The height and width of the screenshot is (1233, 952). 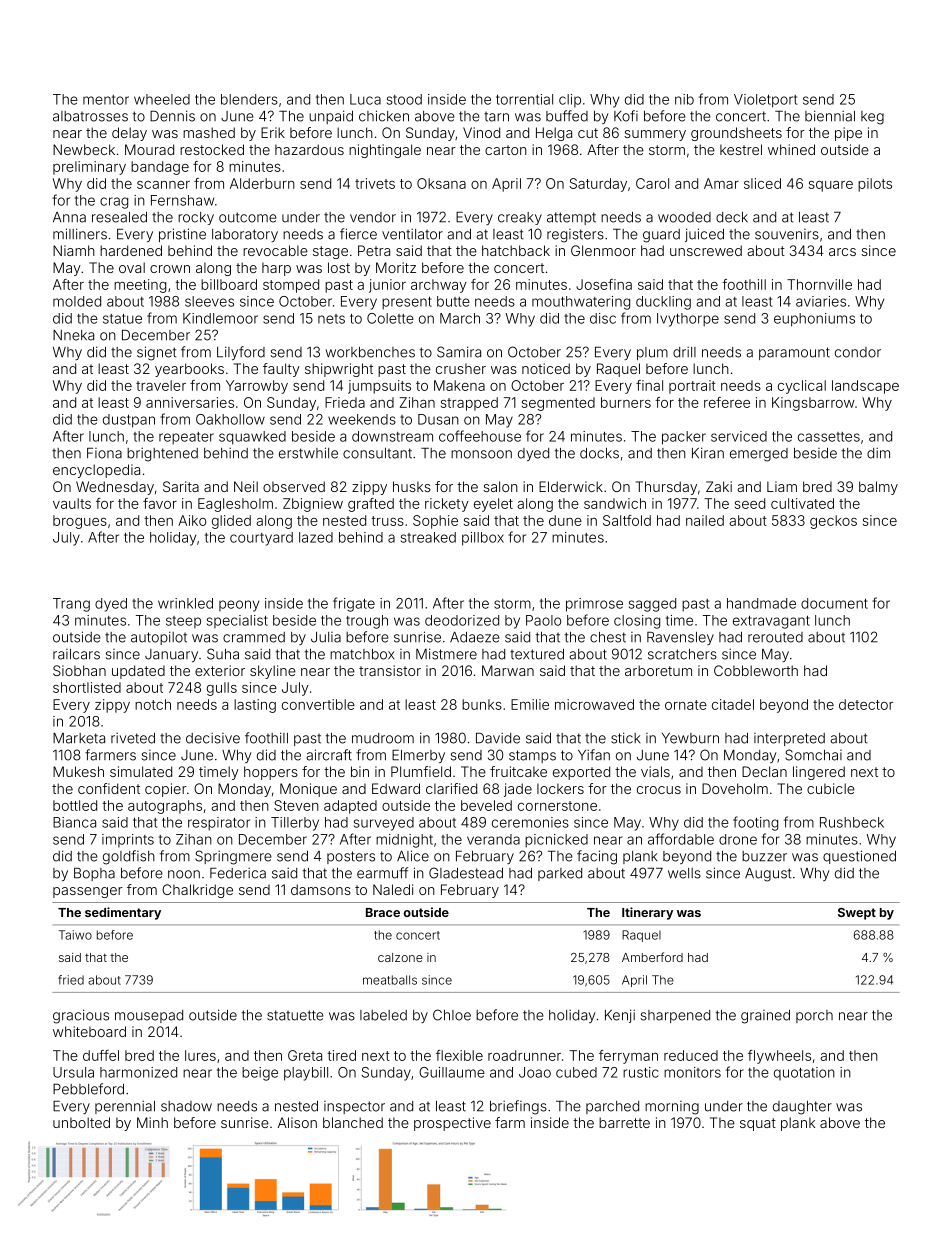 What do you see at coordinates (532, 756) in the screenshot?
I see `stamps` at bounding box center [532, 756].
